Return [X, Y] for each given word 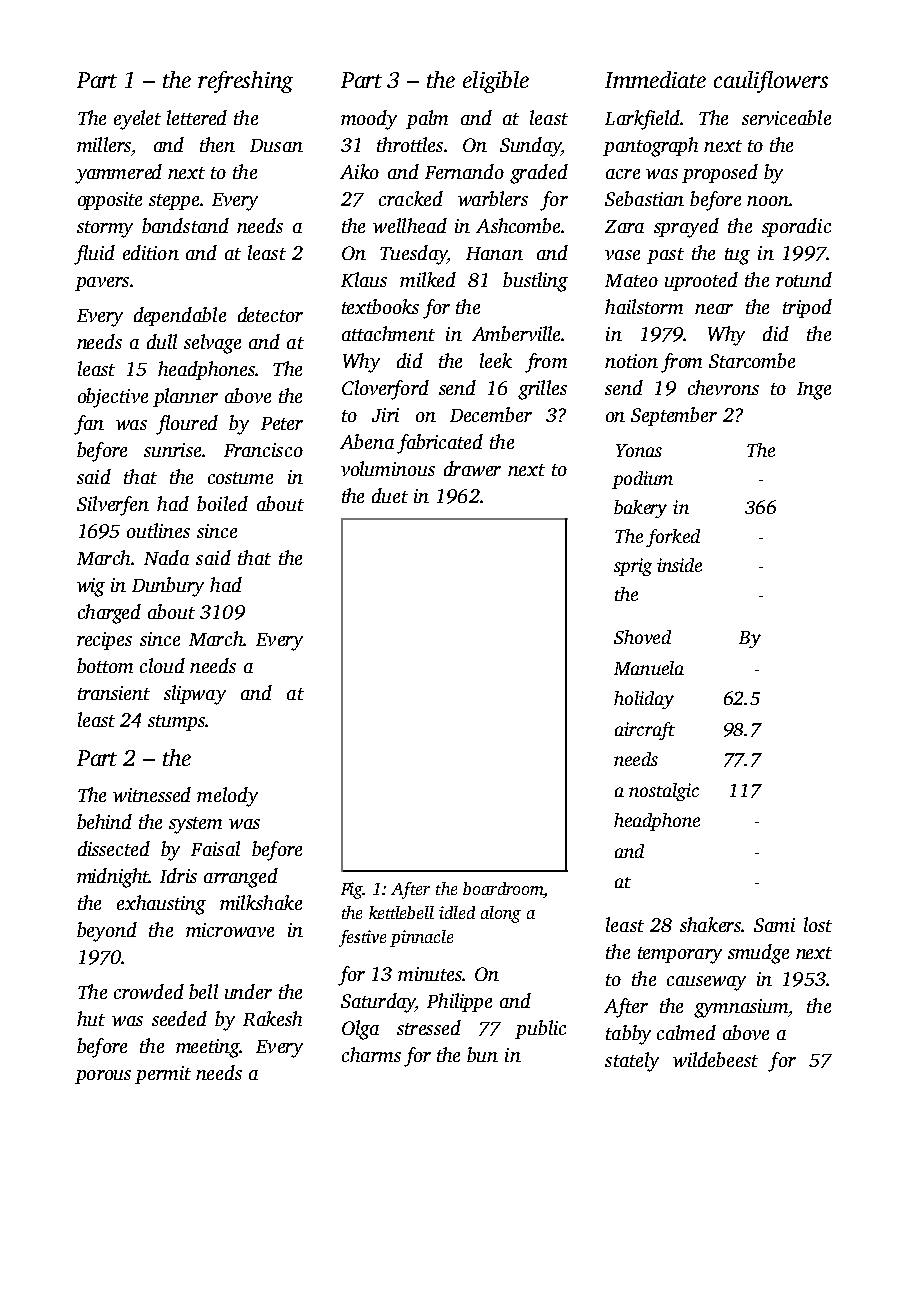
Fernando [464, 171]
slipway [195, 695]
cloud [162, 665]
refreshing [245, 82]
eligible [496, 82]
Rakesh [272, 1018]
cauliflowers [771, 82]
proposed [720, 173]
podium [642, 480]
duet [390, 495]
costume [240, 478]
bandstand [185, 225]
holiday [644, 700]
